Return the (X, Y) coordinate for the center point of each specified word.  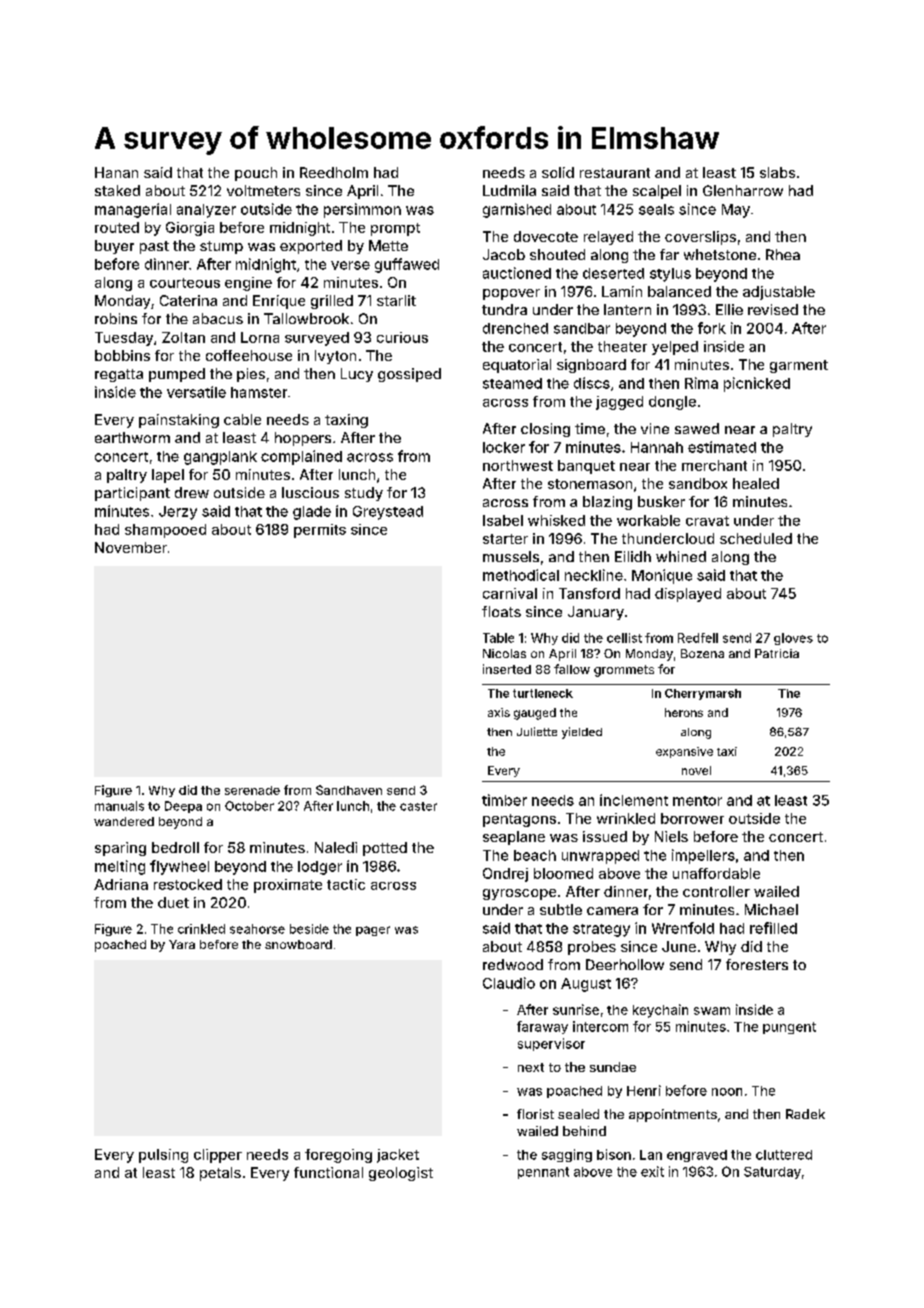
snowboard (298, 944)
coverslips (700, 238)
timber (504, 800)
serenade (252, 790)
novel (696, 770)
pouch (256, 174)
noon (727, 1092)
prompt (395, 229)
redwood (513, 964)
